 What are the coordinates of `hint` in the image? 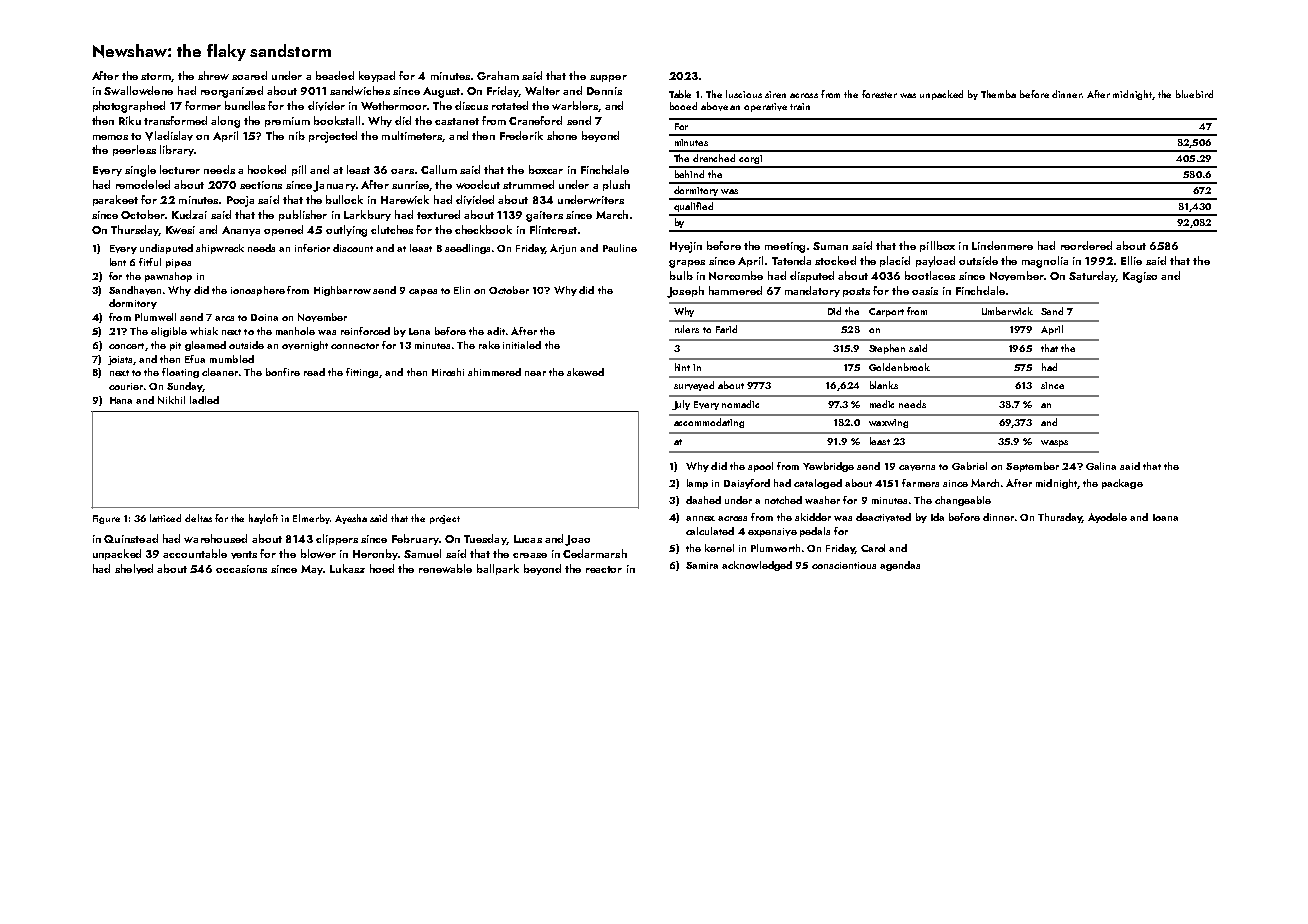 It's located at (682, 367).
